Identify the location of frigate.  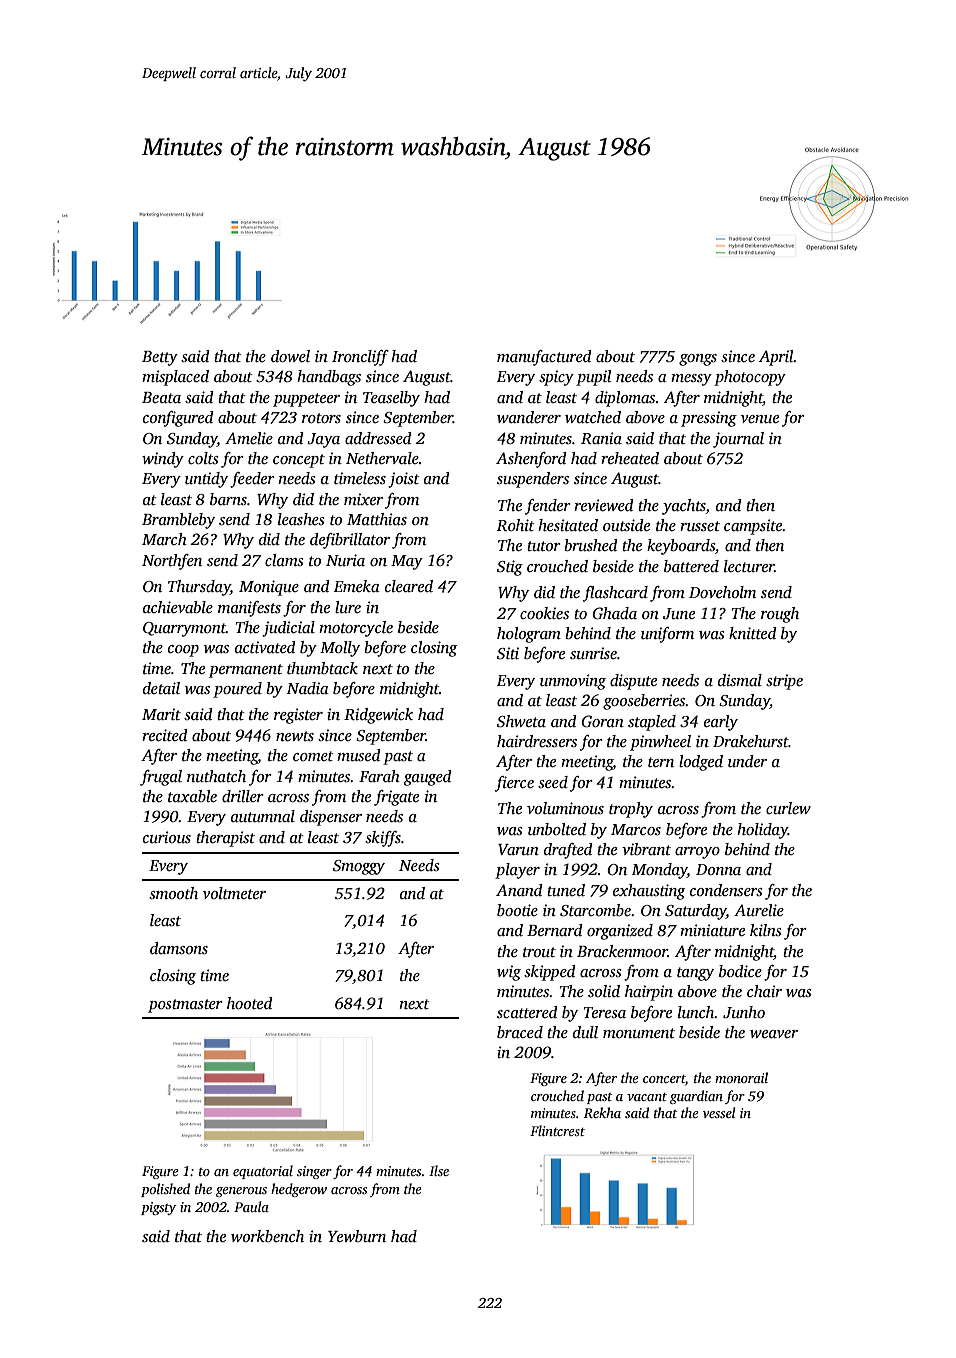
(396, 798).
